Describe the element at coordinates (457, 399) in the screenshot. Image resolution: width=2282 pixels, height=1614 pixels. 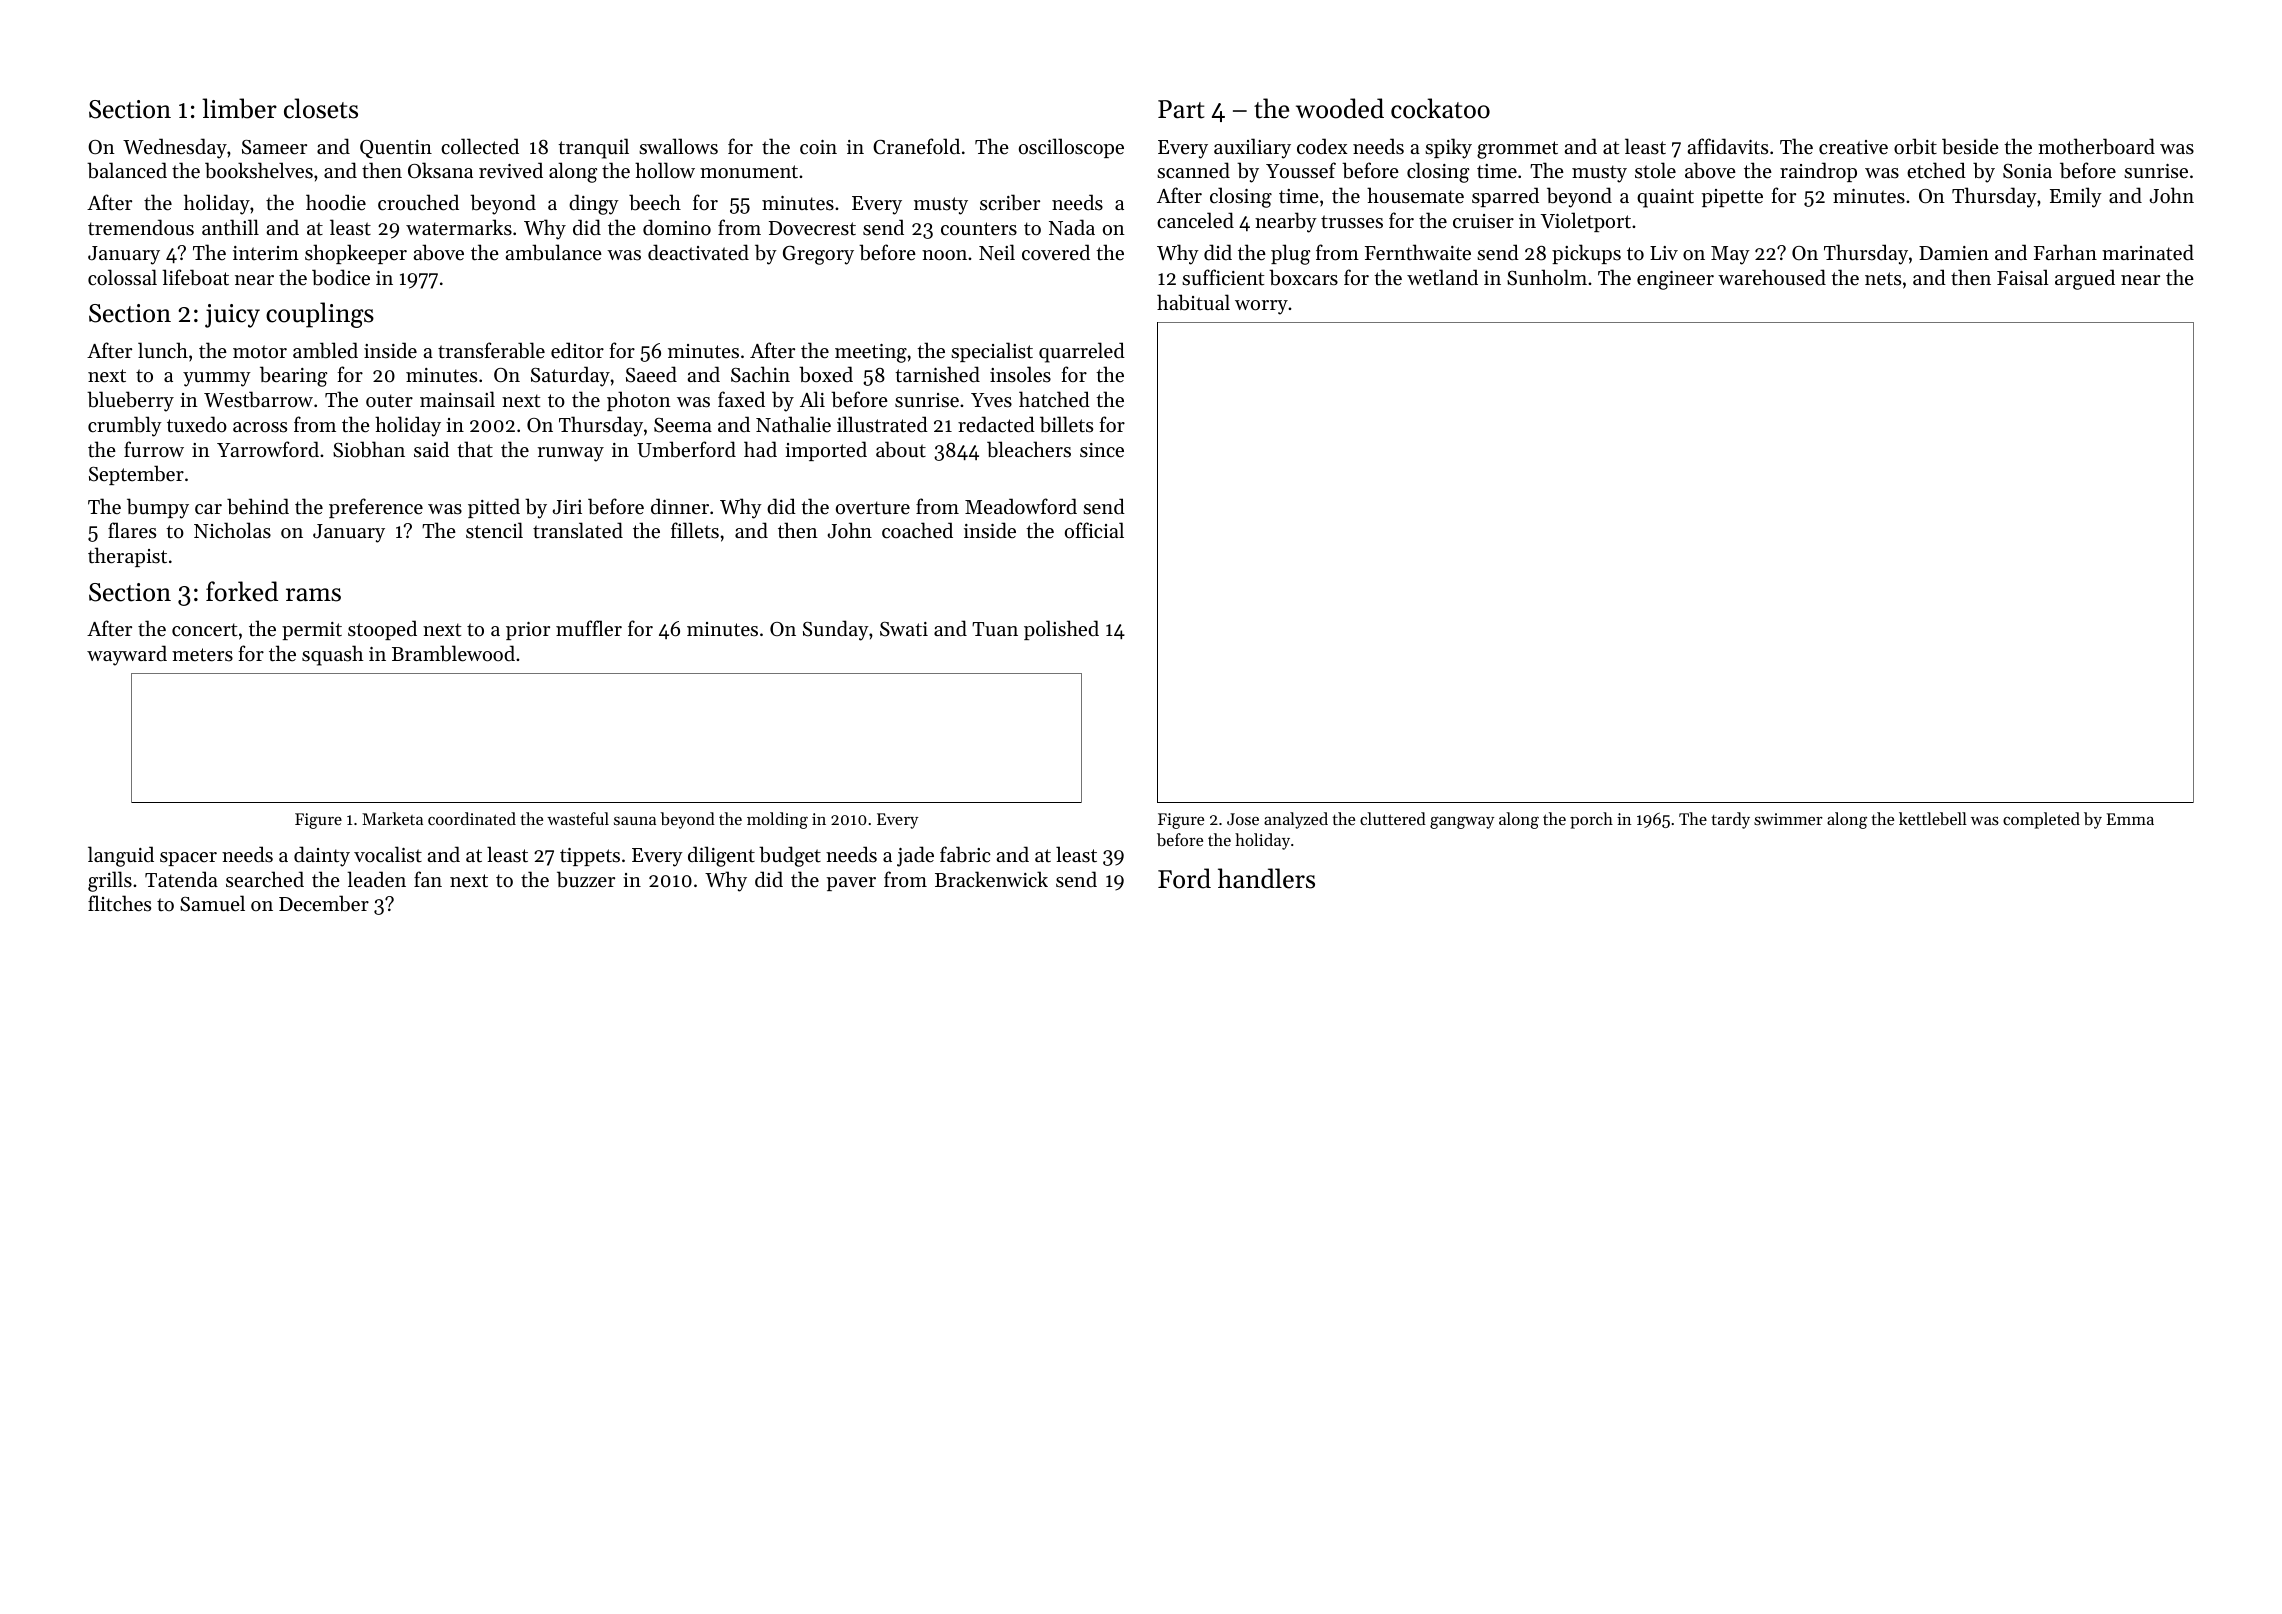
I see `mainsail` at that location.
